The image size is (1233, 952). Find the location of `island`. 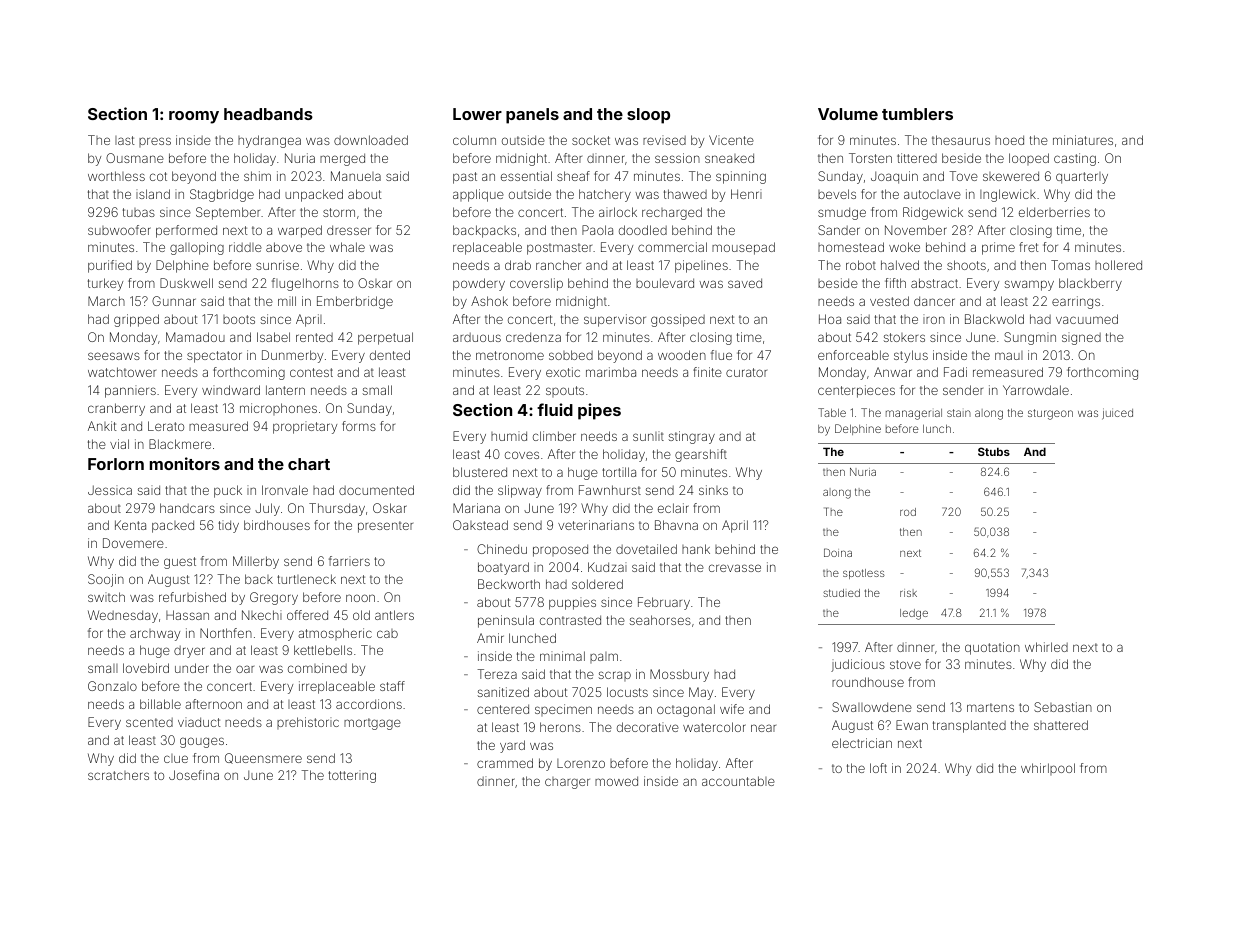

island is located at coordinates (153, 194).
